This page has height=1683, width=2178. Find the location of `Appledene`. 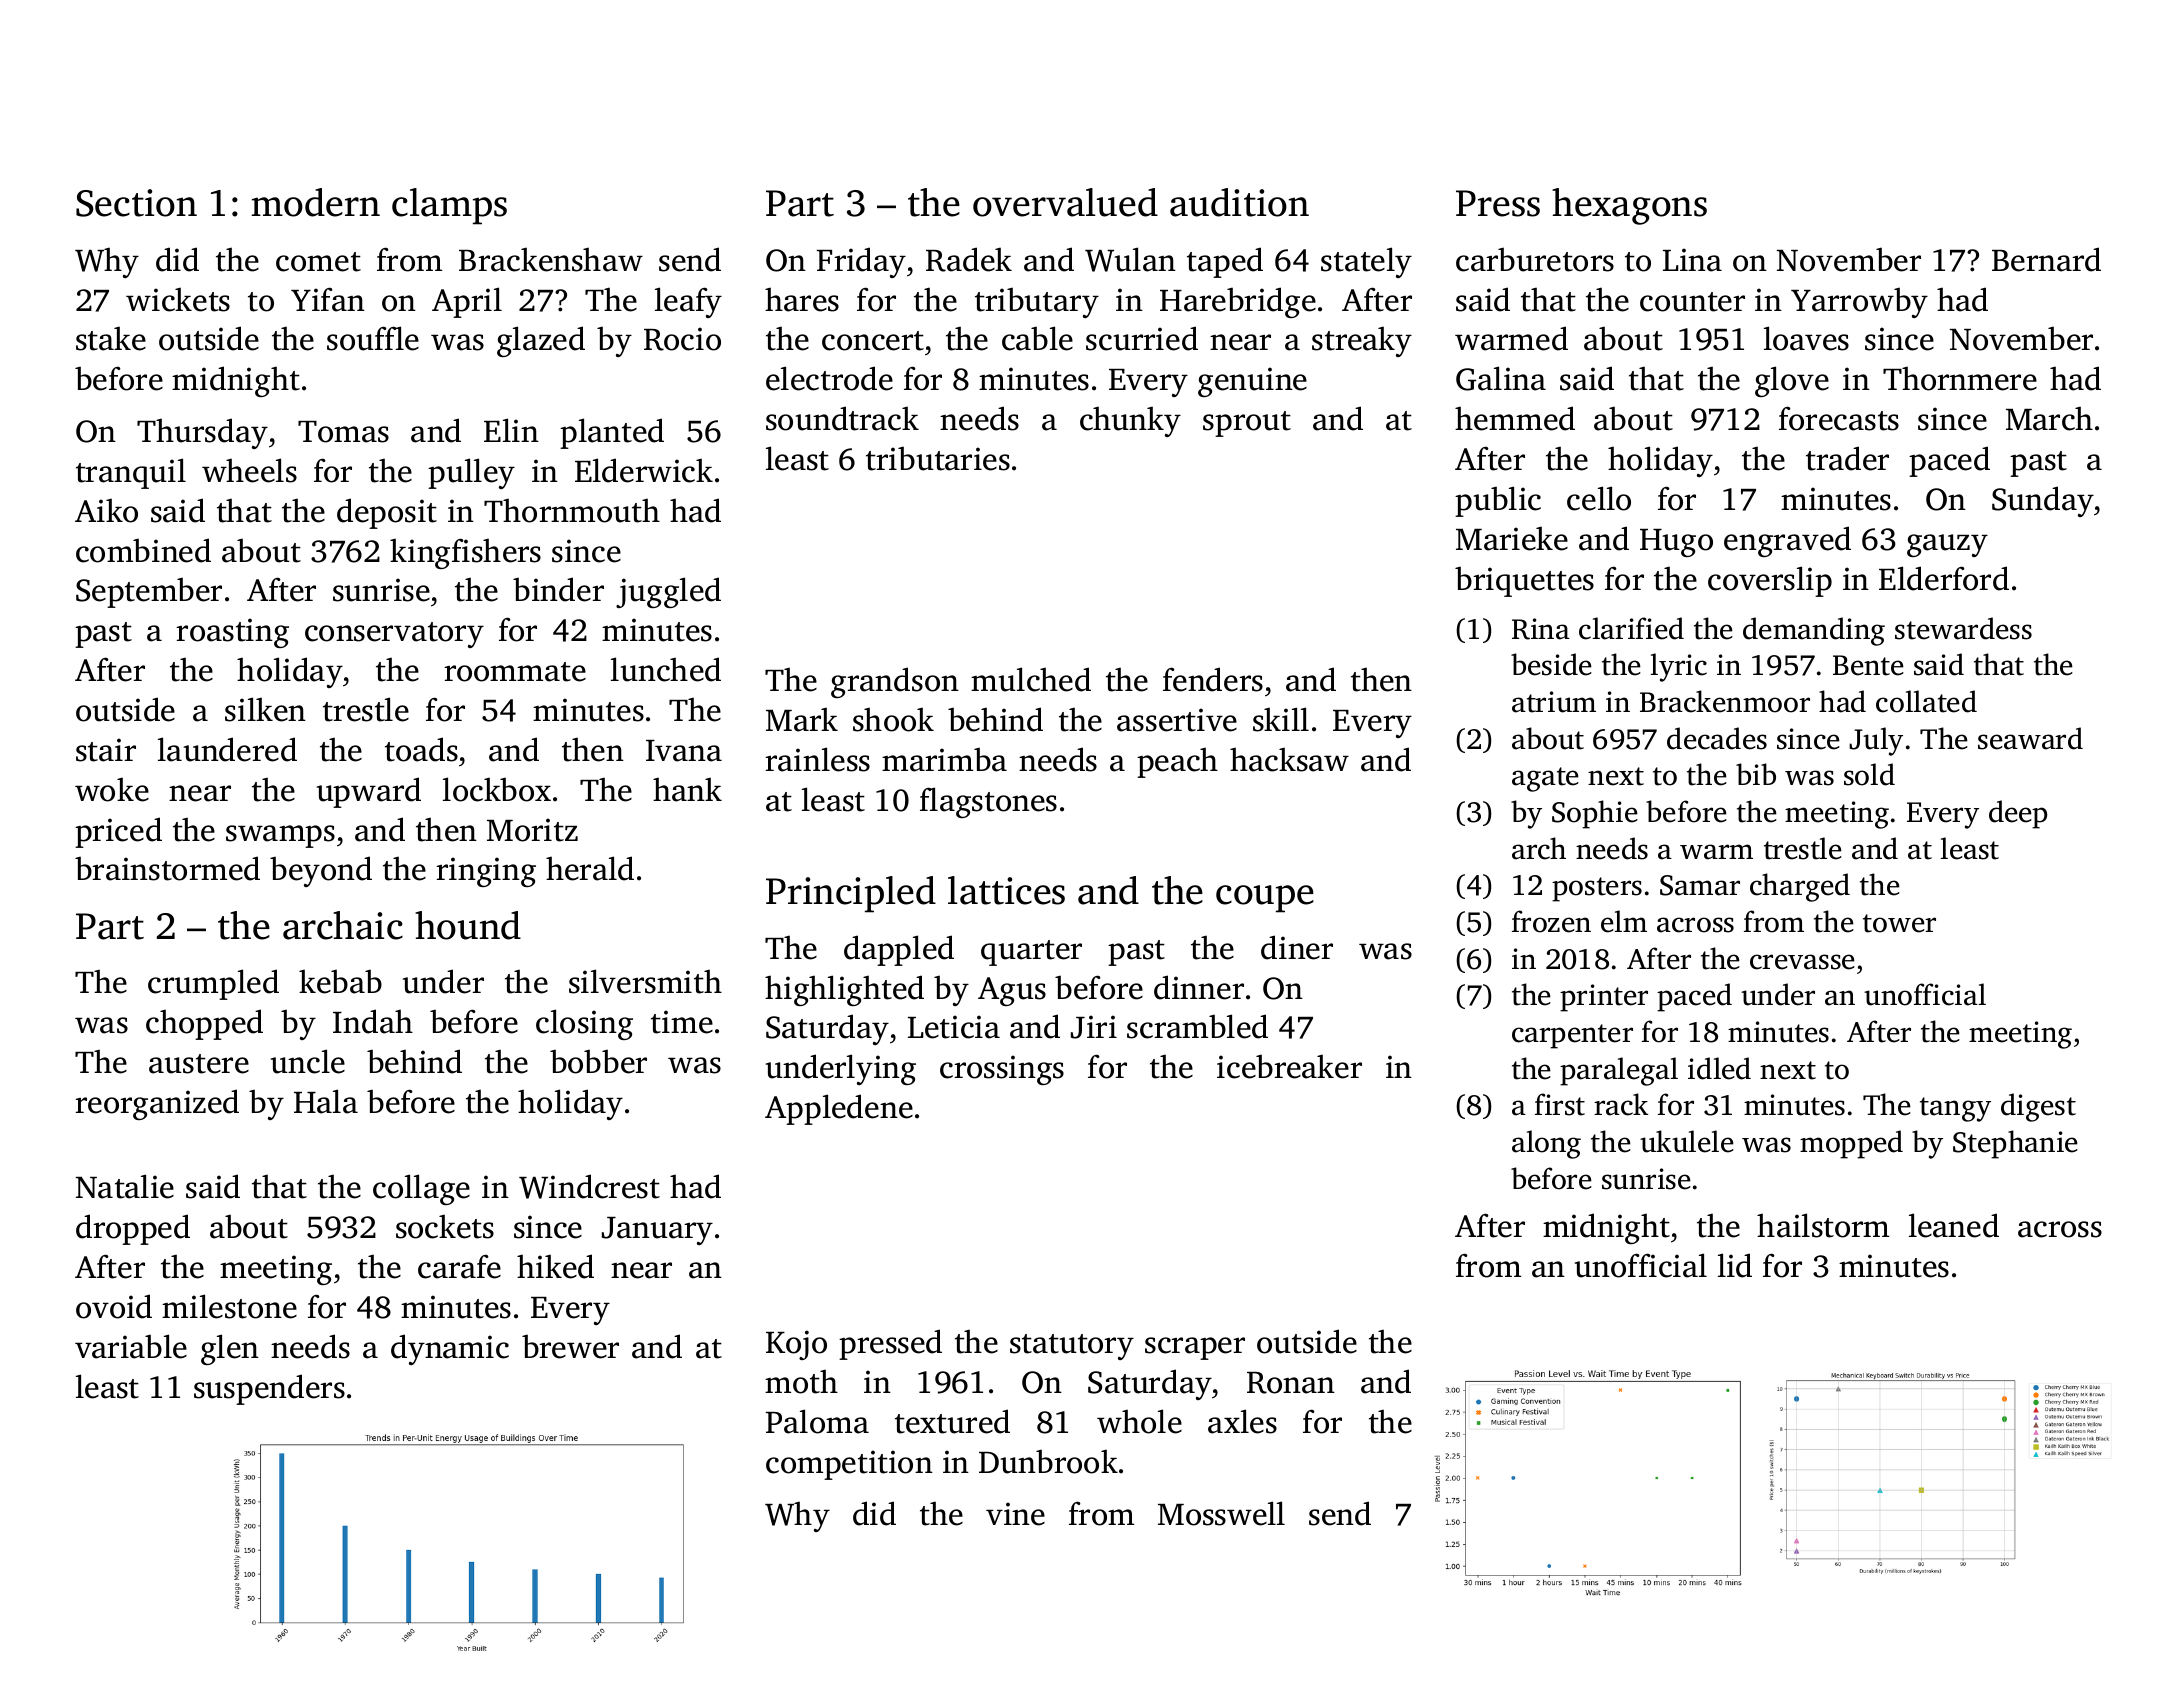

Appledene is located at coordinates (839, 1109).
